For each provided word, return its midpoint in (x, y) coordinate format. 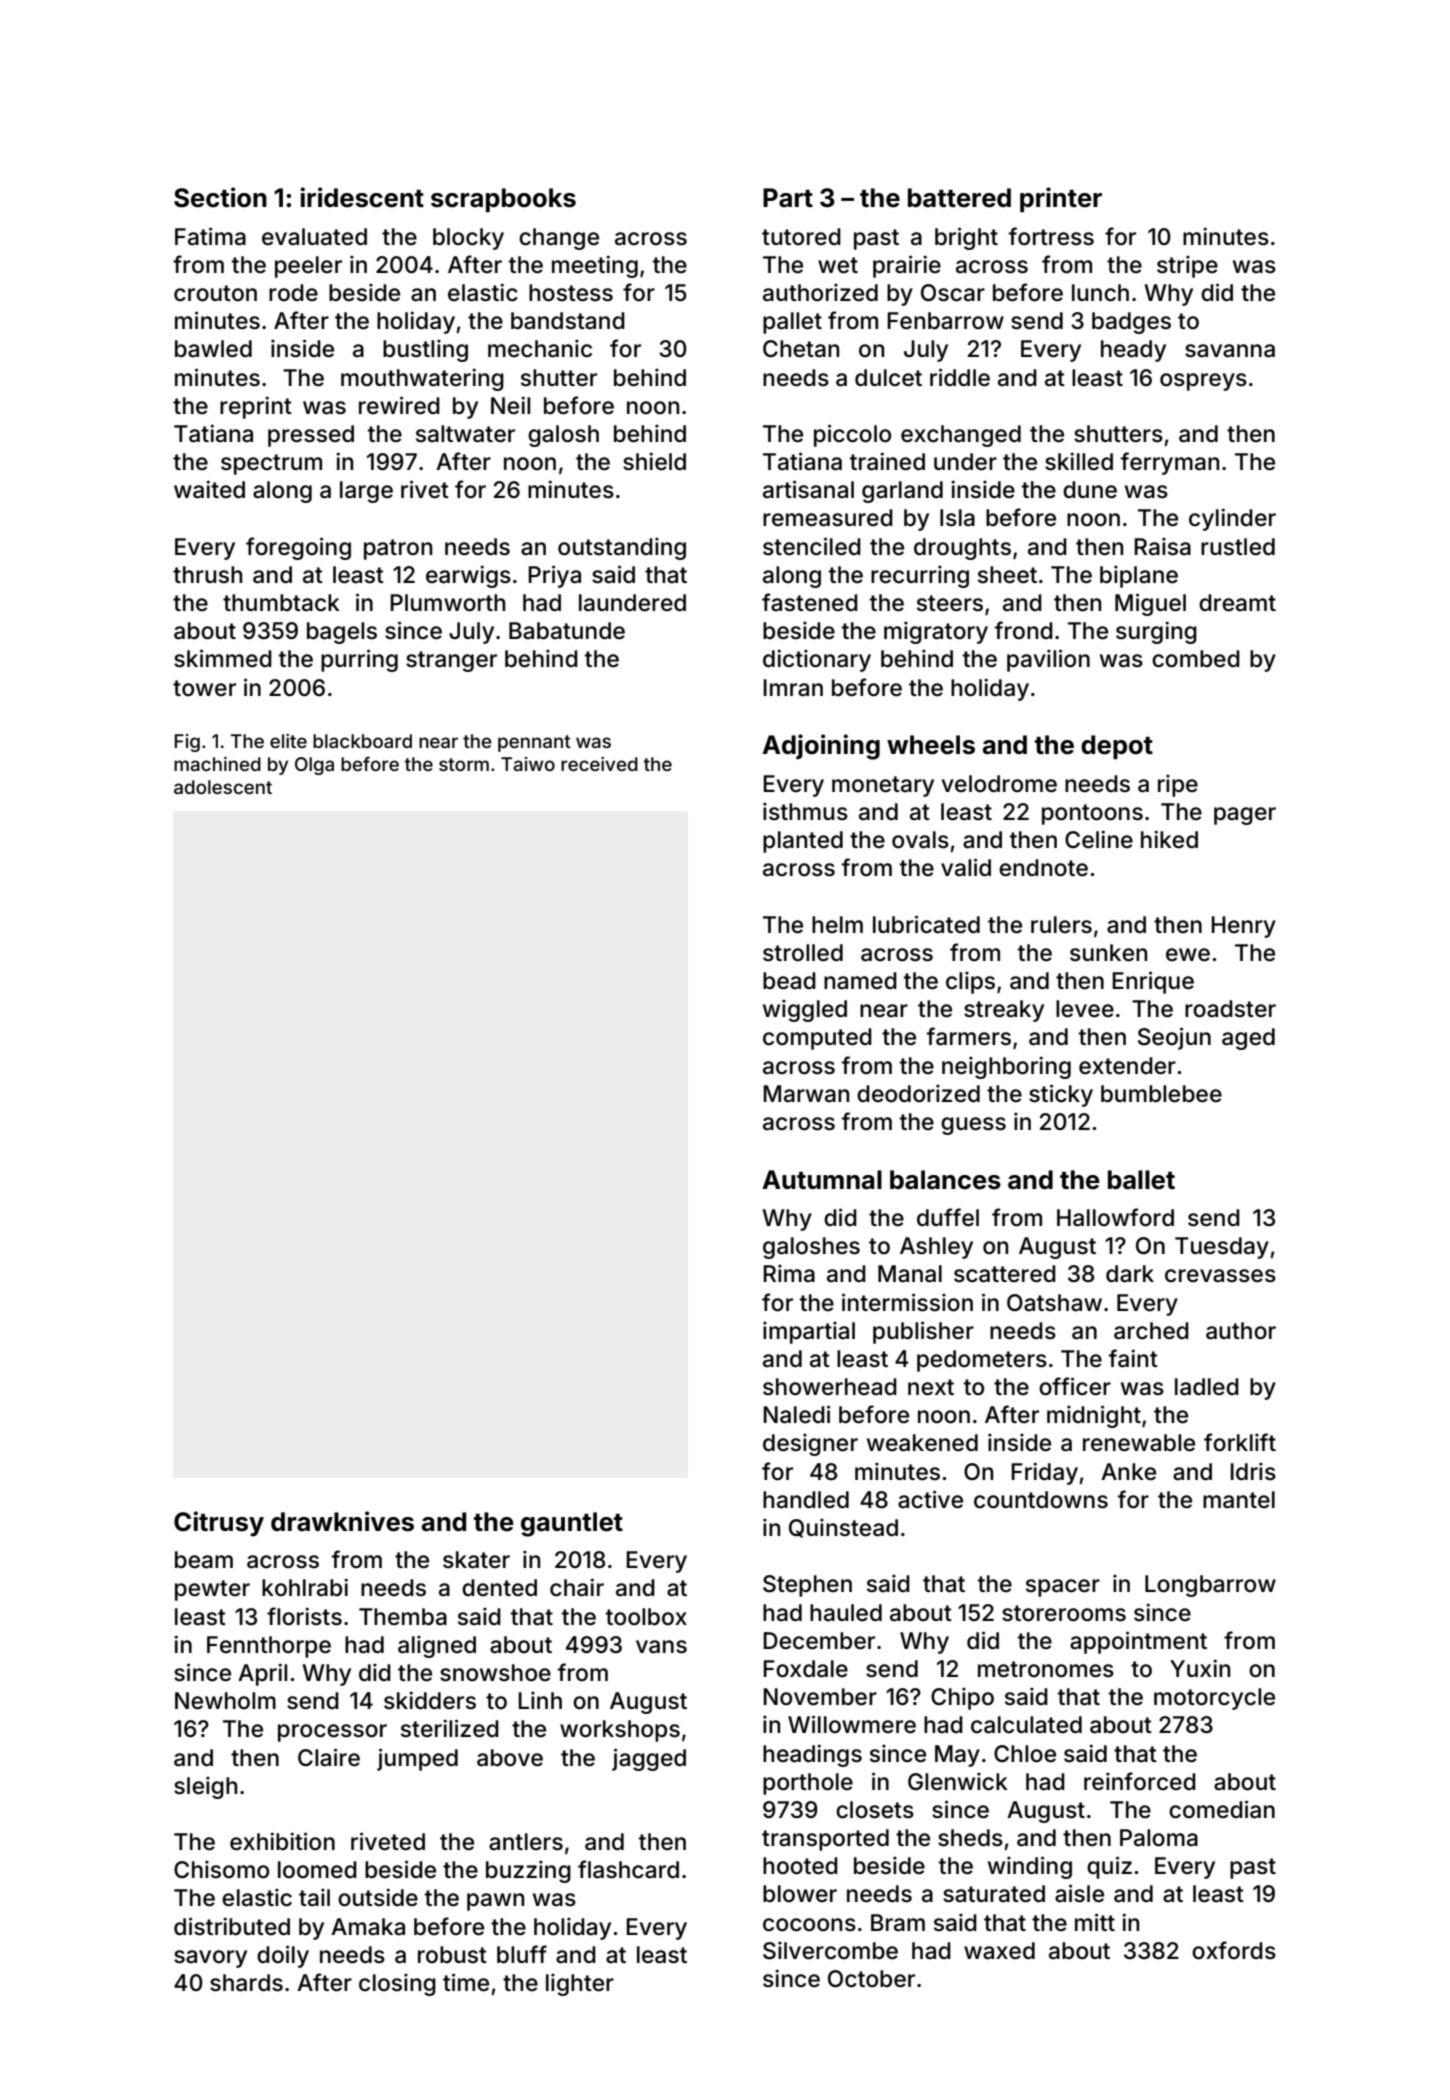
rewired (399, 405)
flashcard (628, 1869)
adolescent (223, 787)
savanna (1230, 351)
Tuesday (1222, 1248)
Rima (789, 1273)
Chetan (801, 349)
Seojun (1174, 1038)
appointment (1138, 1642)
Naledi (796, 1414)
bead (789, 981)
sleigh (205, 1787)
